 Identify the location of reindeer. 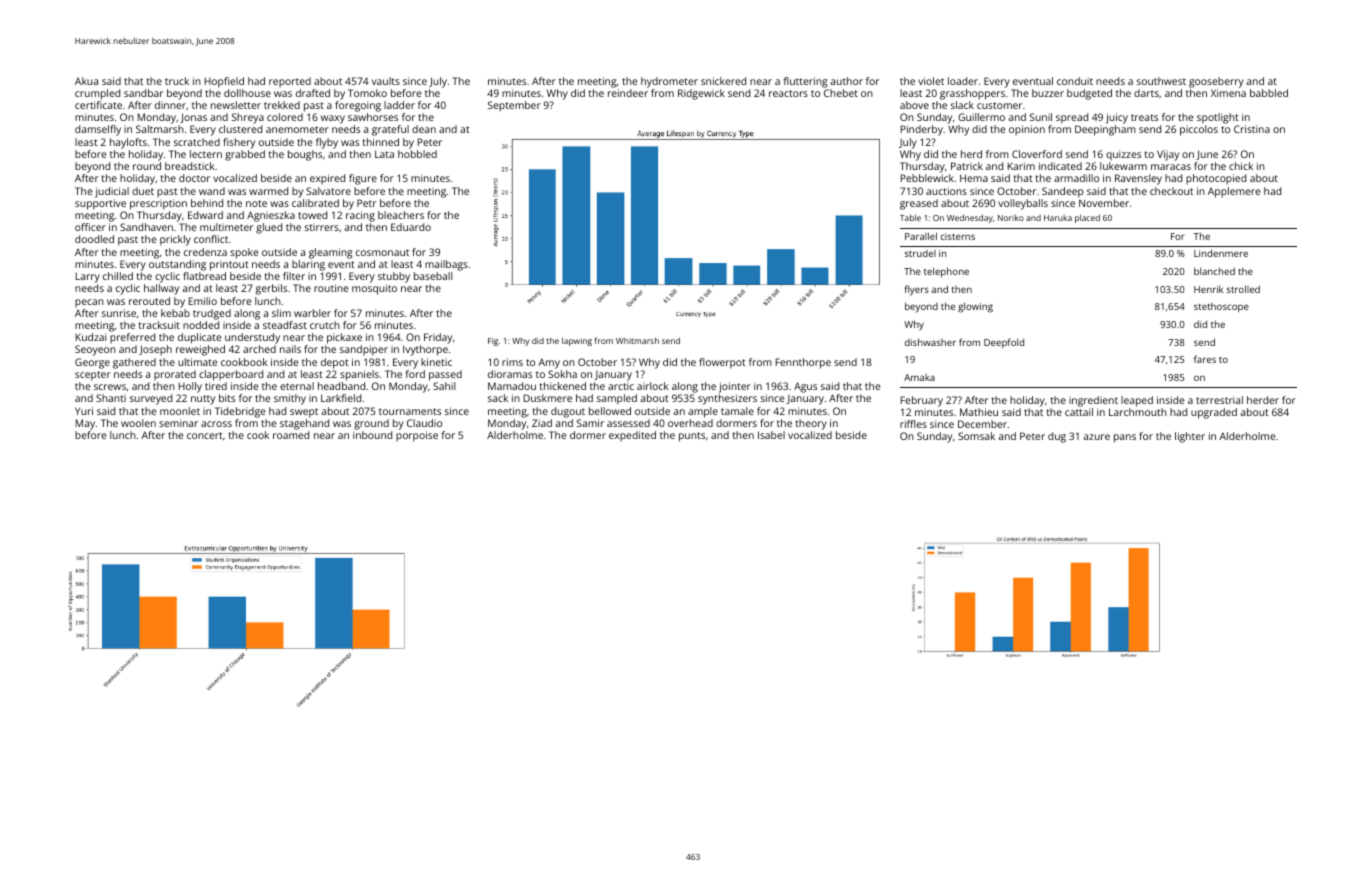
(628, 93).
